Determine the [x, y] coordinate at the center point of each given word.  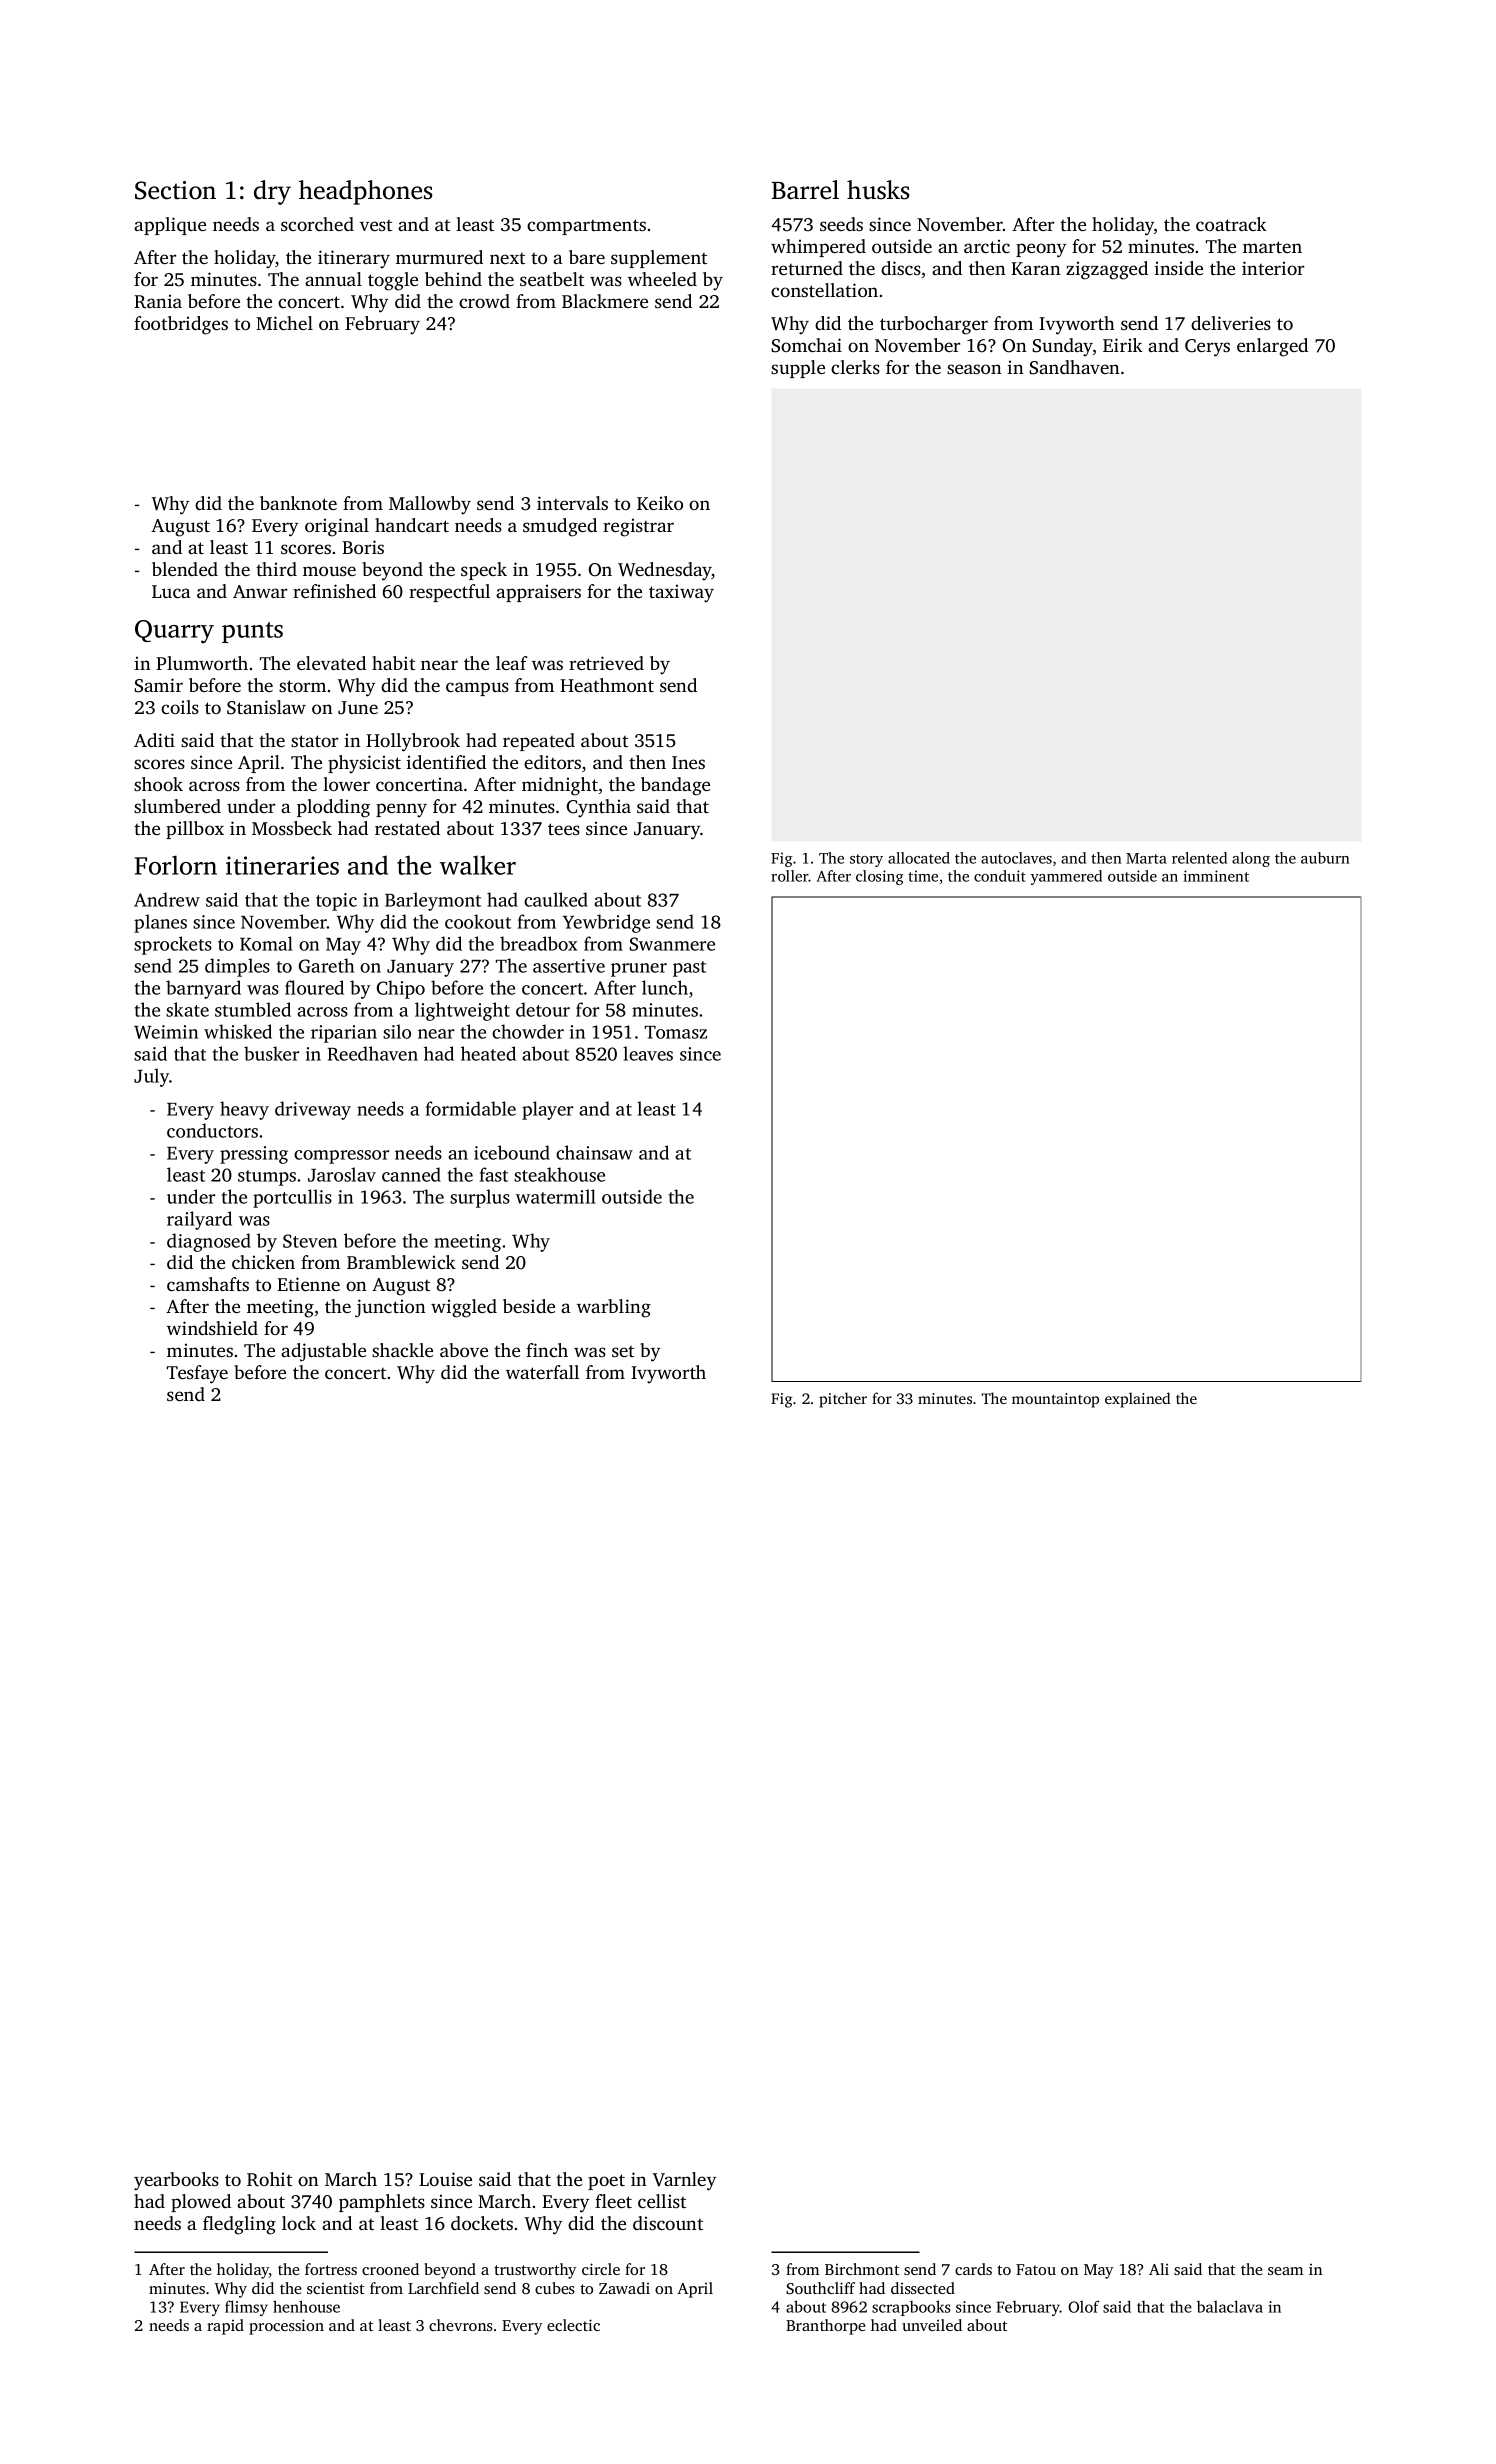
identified [446, 762]
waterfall [542, 1372]
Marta [1146, 858]
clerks [855, 367]
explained [1137, 1400]
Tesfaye [197, 1374]
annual [333, 279]
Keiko [660, 503]
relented [1199, 858]
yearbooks [176, 2181]
